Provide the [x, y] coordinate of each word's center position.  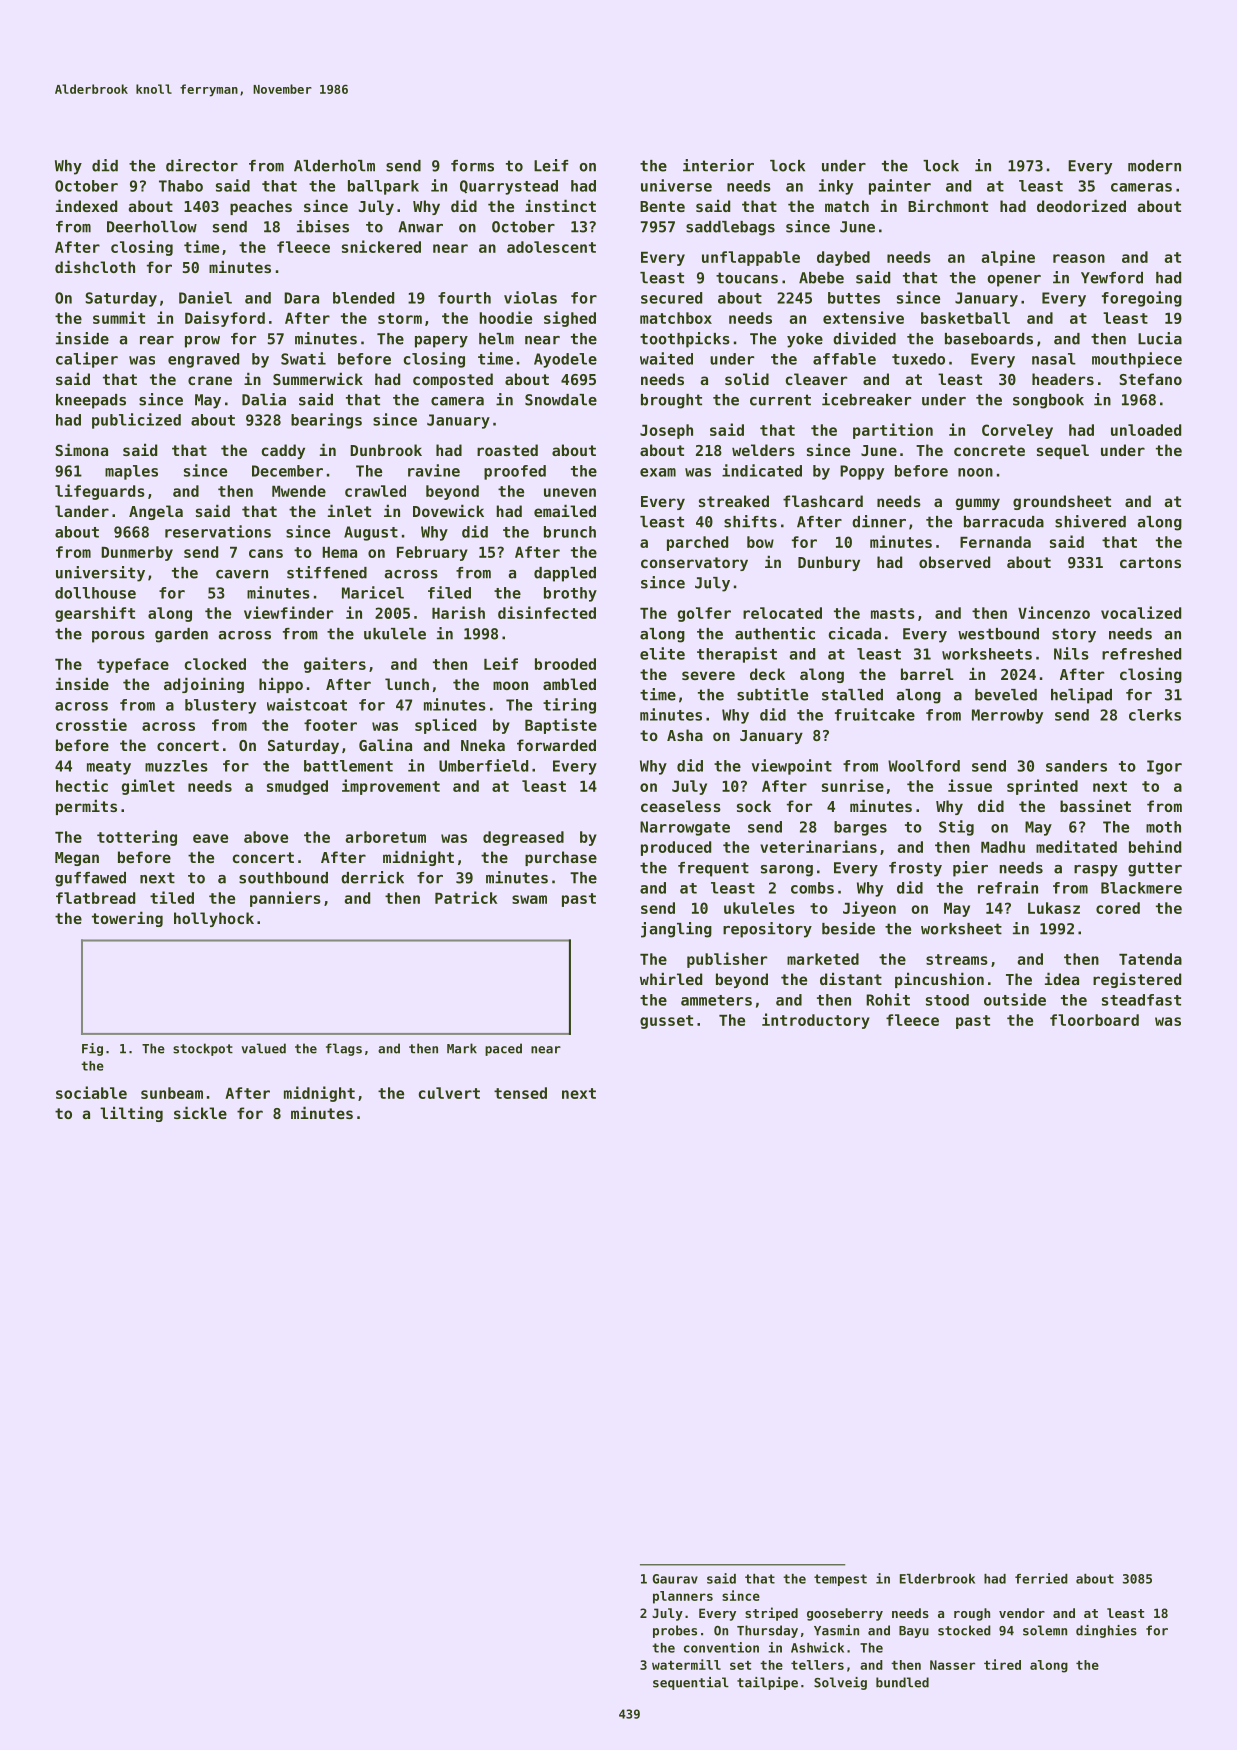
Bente [662, 206]
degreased [523, 838]
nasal [1054, 359]
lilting [131, 1114]
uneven [570, 492]
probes [675, 1631]
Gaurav [675, 1579]
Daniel [205, 297]
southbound [283, 878]
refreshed [1141, 654]
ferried [1041, 1578]
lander [82, 511]
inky [836, 187]
